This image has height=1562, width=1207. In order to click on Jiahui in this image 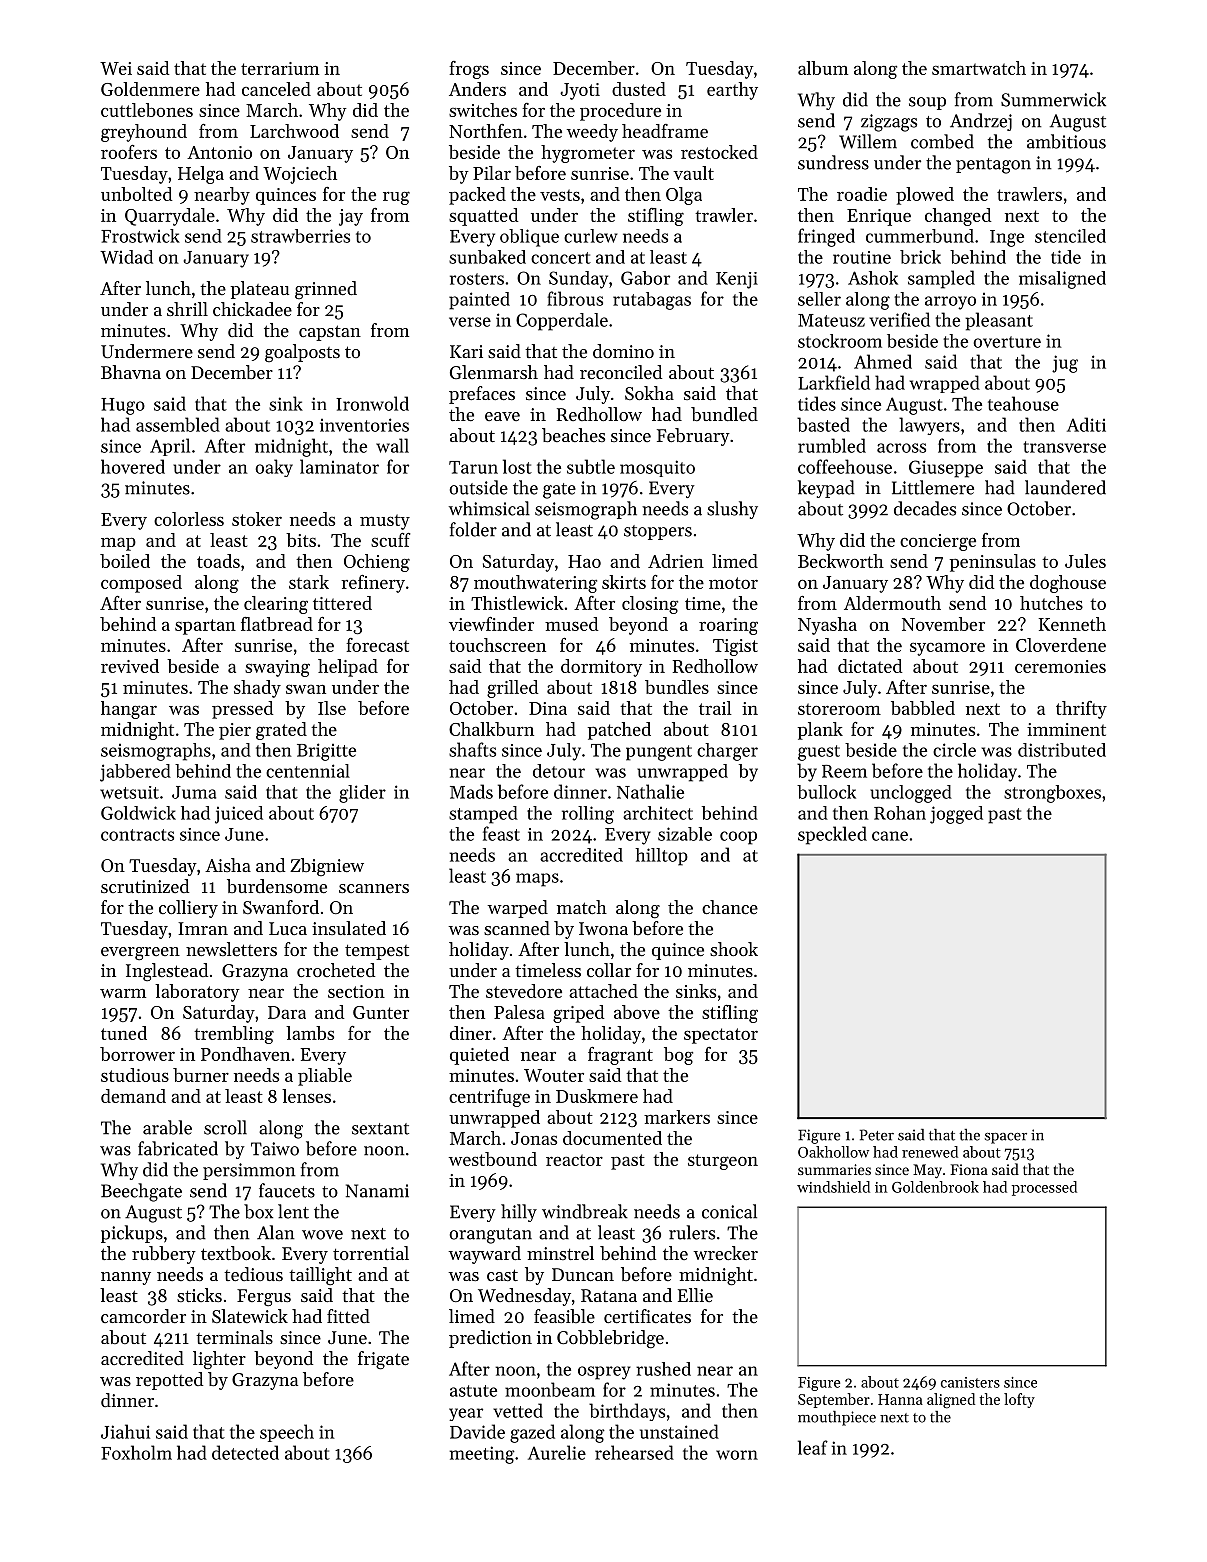, I will do `click(125, 1431)`.
